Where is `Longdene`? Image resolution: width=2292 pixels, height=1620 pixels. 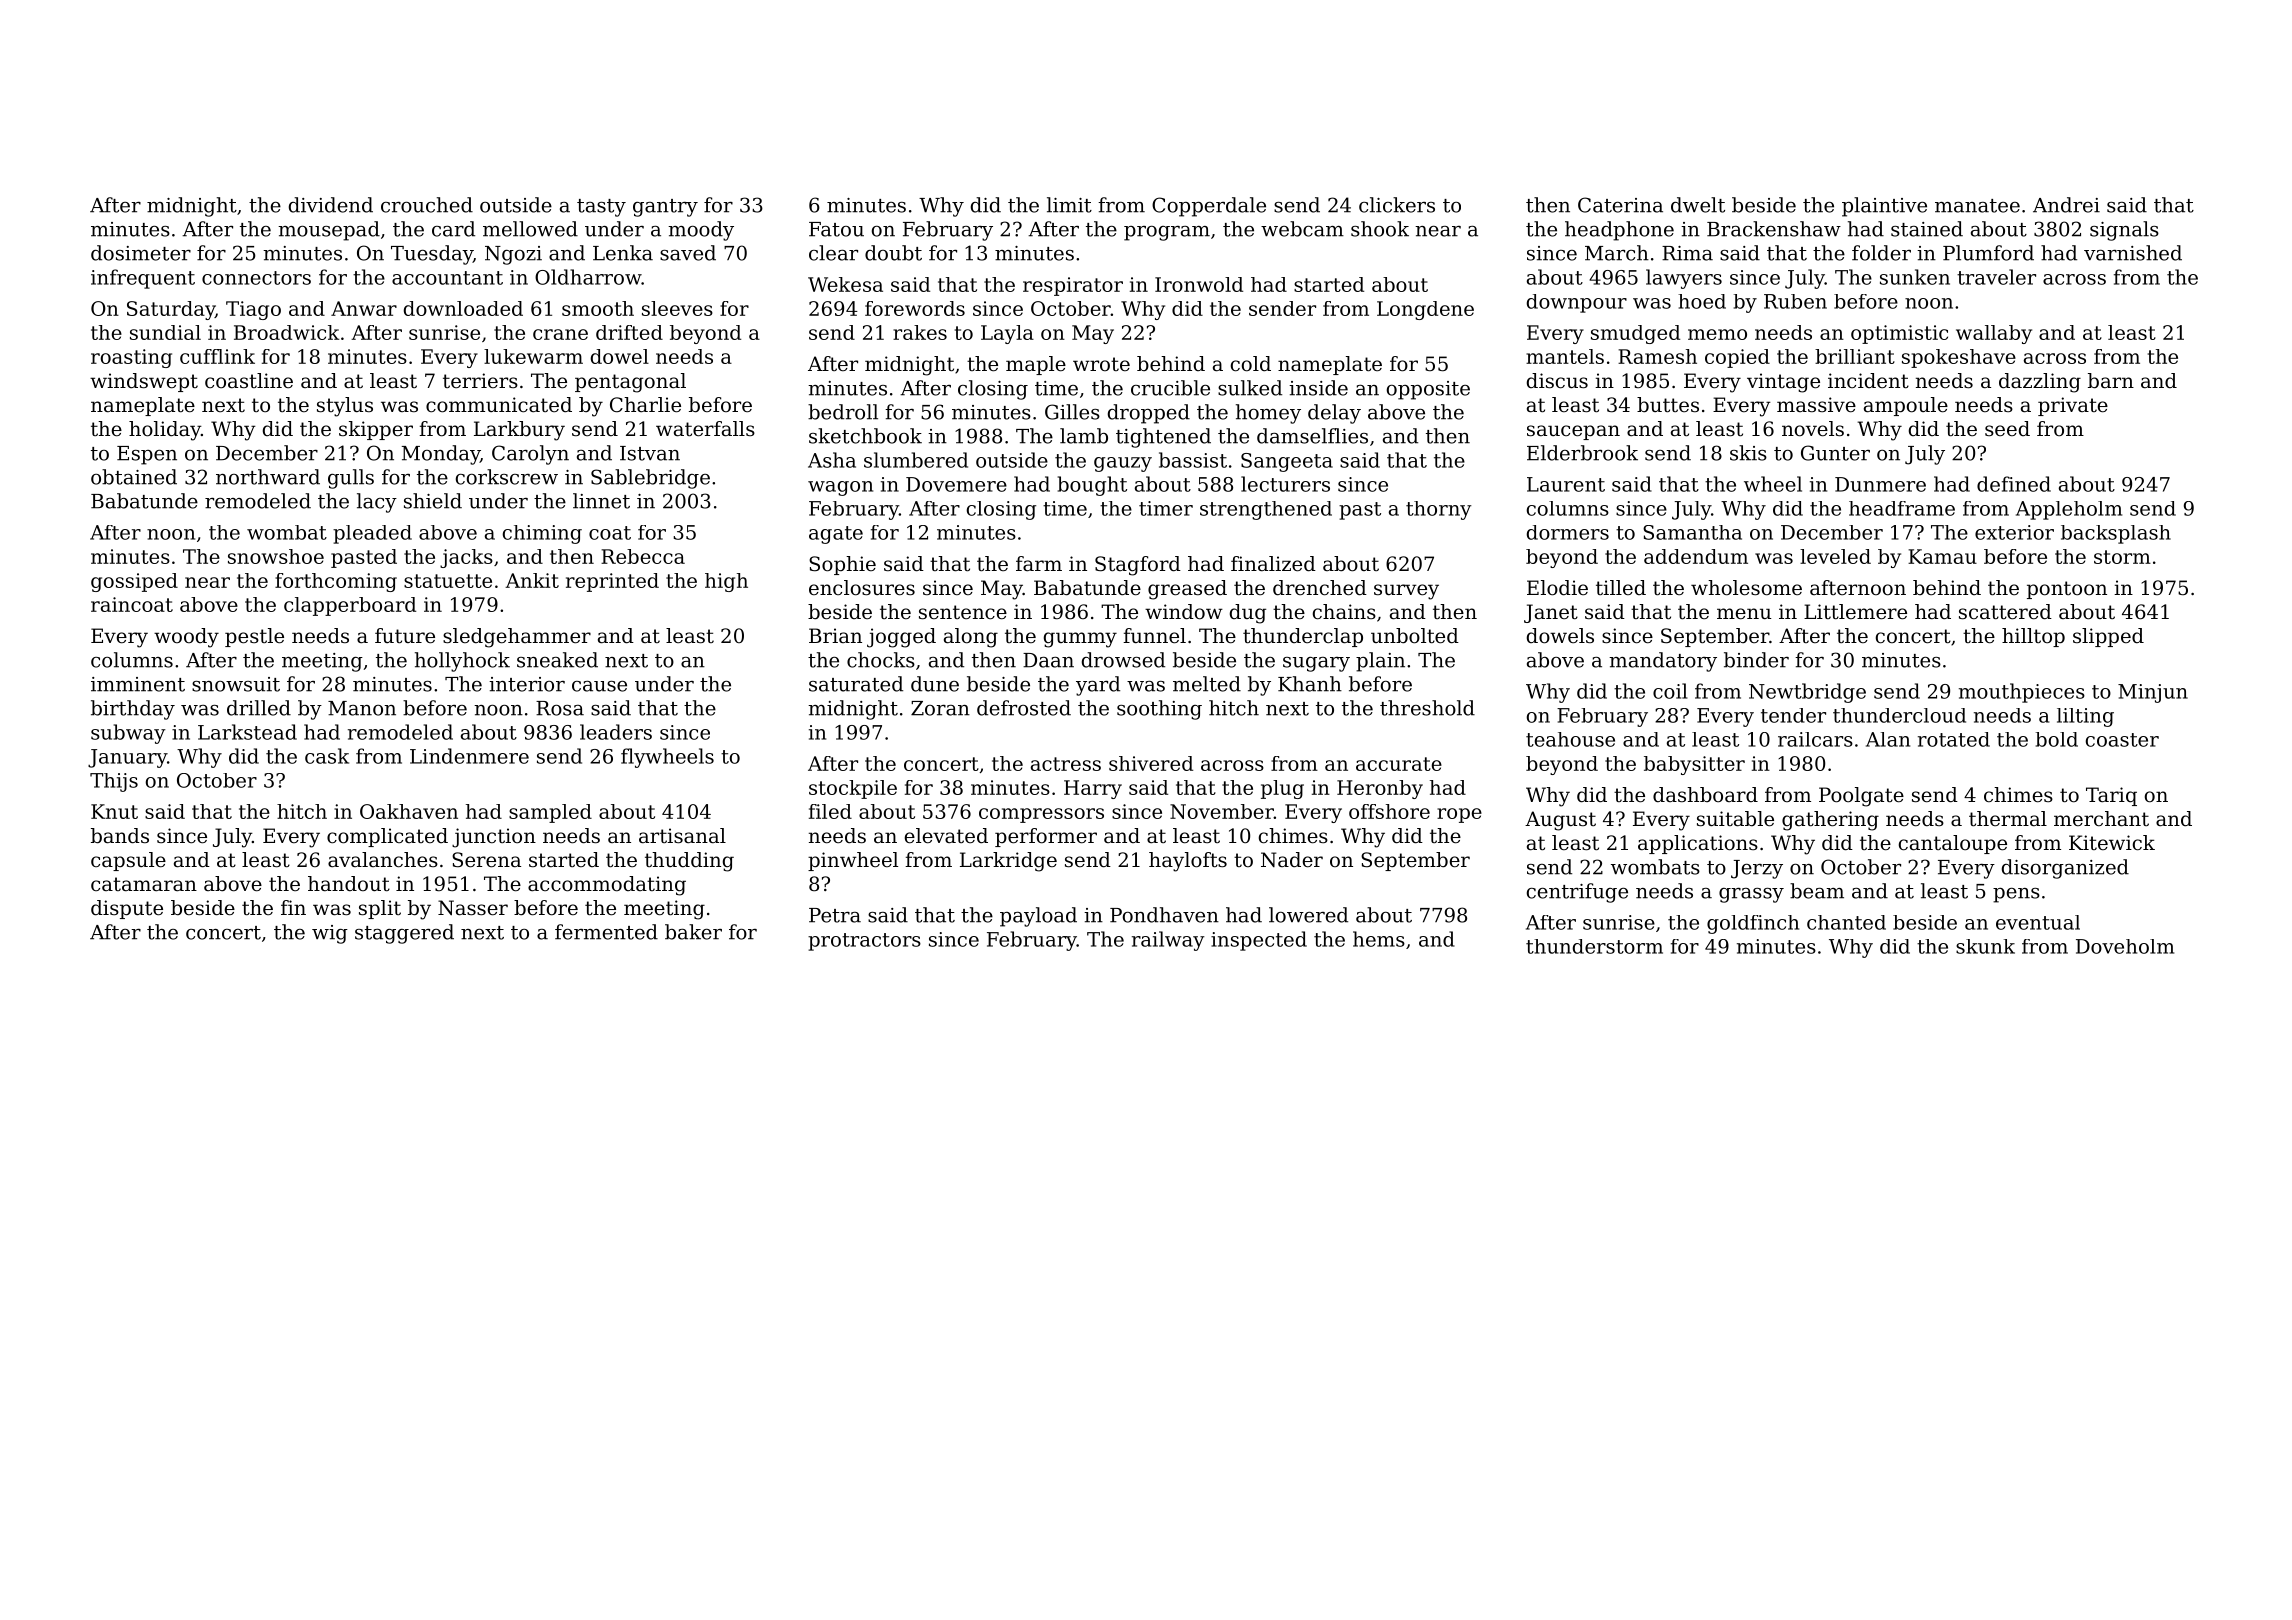 Longdene is located at coordinates (1425, 310).
